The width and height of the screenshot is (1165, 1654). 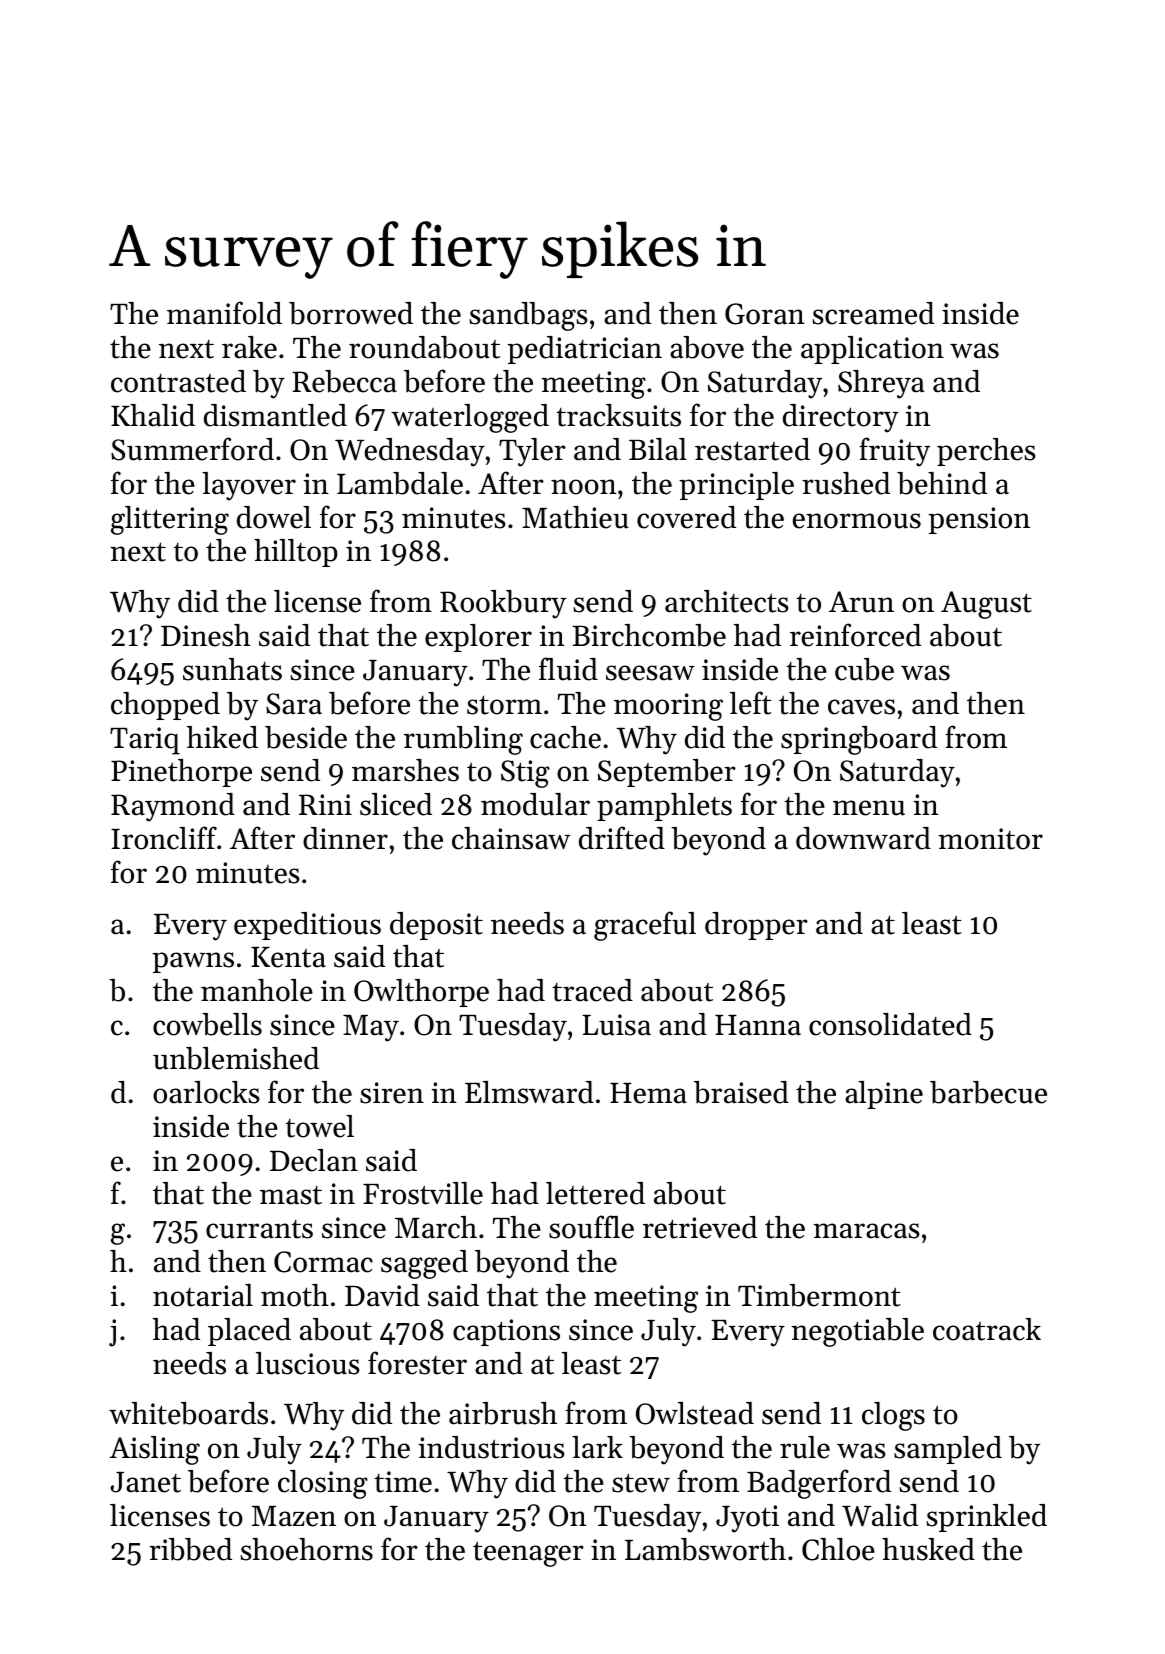 What do you see at coordinates (869, 808) in the screenshot?
I see `menu` at bounding box center [869, 808].
